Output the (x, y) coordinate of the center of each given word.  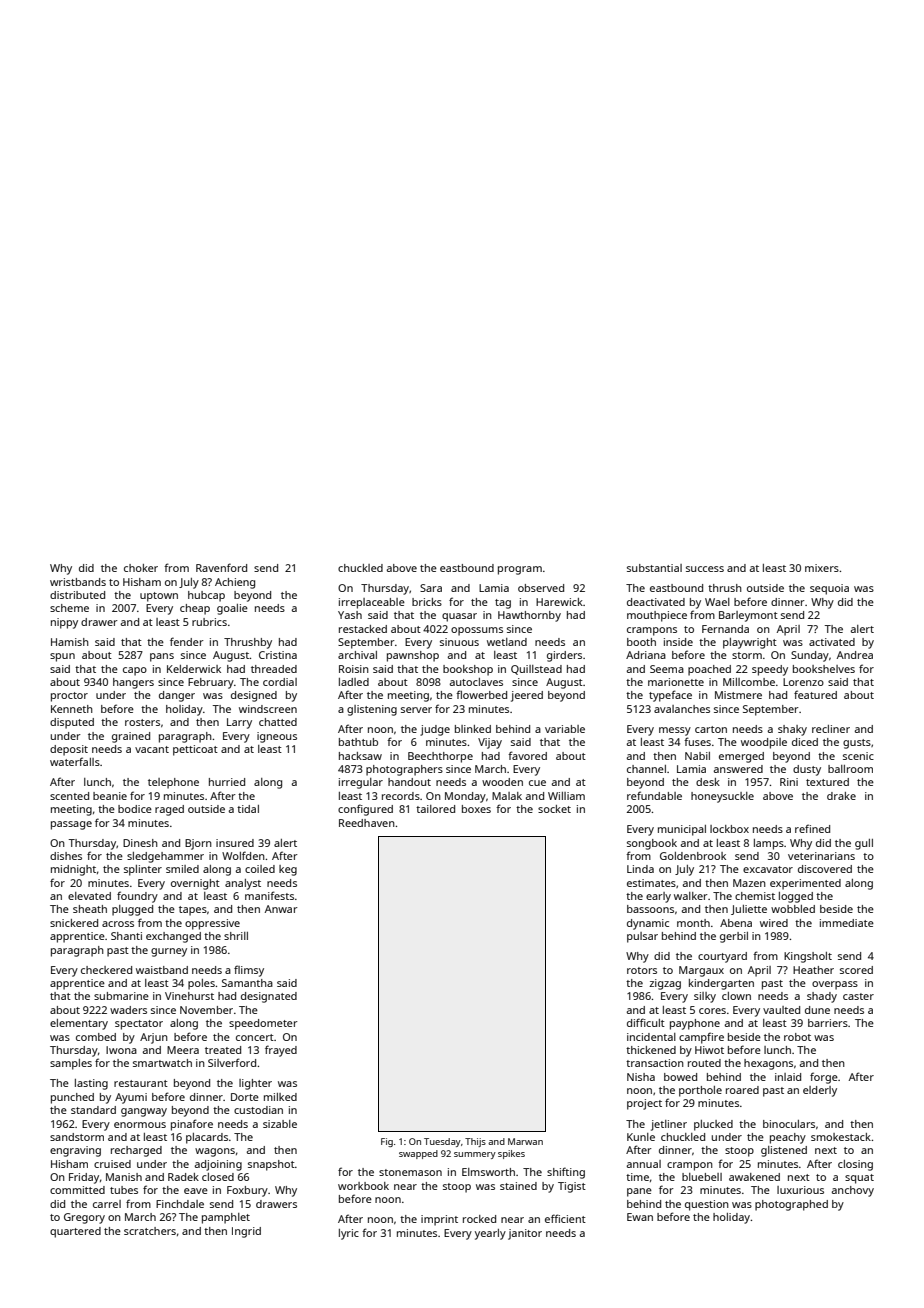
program (520, 570)
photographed (791, 1205)
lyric (349, 1234)
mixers (822, 568)
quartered (75, 1232)
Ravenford (221, 567)
